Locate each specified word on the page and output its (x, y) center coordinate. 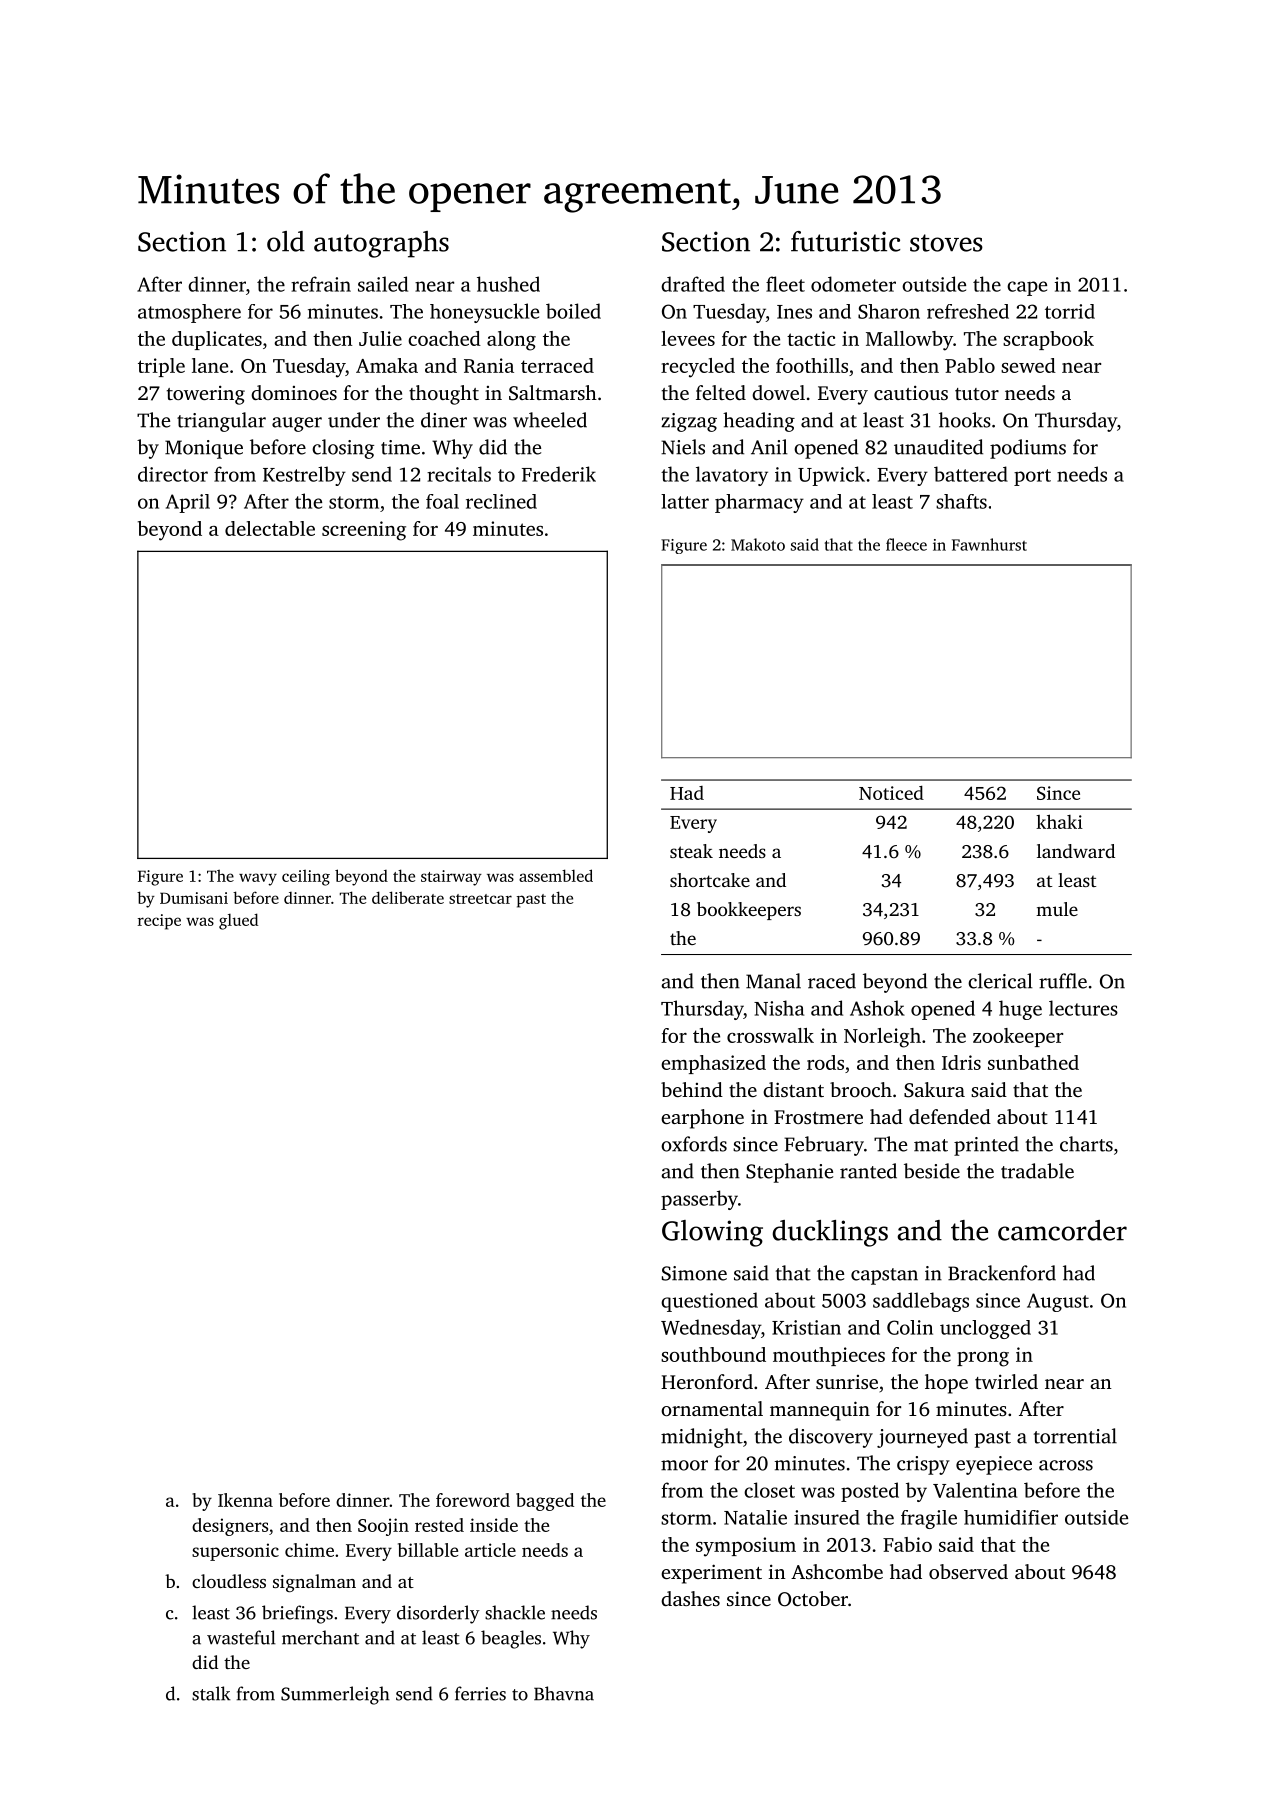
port (1032, 477)
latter (685, 501)
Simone (694, 1273)
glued (238, 921)
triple (161, 367)
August (1058, 1302)
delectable (270, 528)
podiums (1028, 449)
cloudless (229, 1581)
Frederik (559, 474)
